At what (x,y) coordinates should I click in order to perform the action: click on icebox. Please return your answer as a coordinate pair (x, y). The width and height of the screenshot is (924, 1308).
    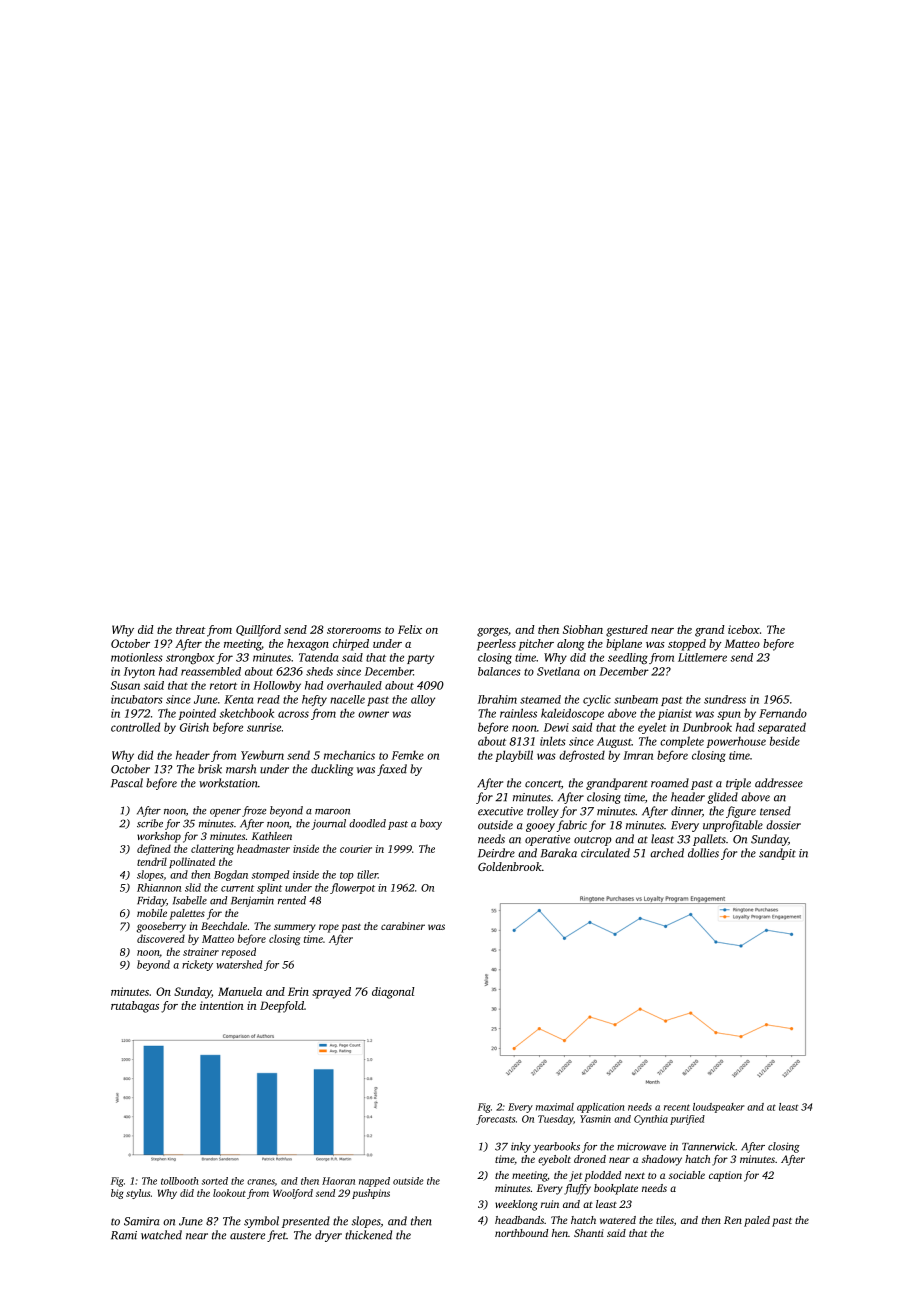
    Looking at the image, I should click on (744, 629).
